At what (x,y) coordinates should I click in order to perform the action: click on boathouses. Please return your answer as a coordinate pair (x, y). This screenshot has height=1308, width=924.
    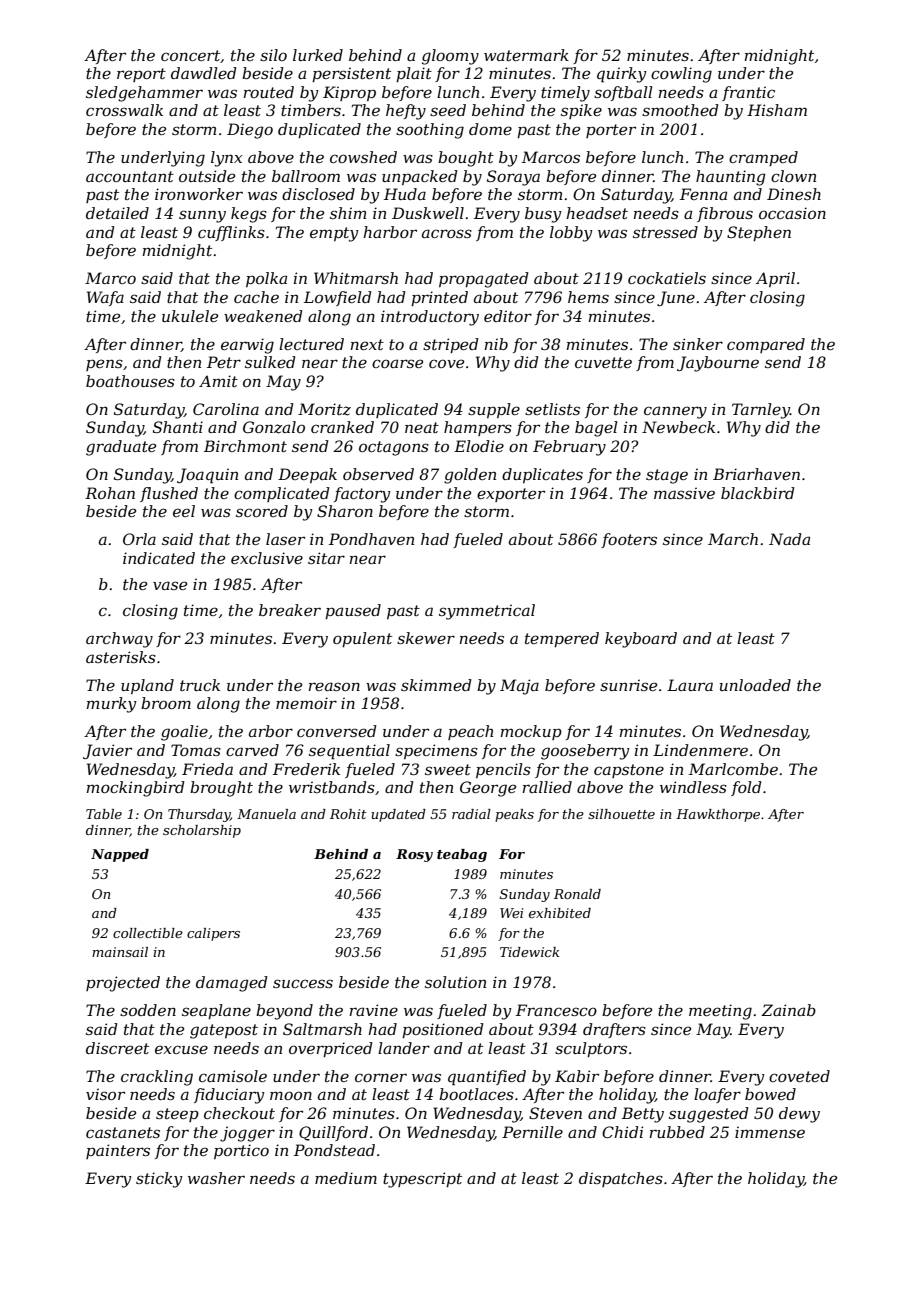
    Looking at the image, I should click on (130, 381).
